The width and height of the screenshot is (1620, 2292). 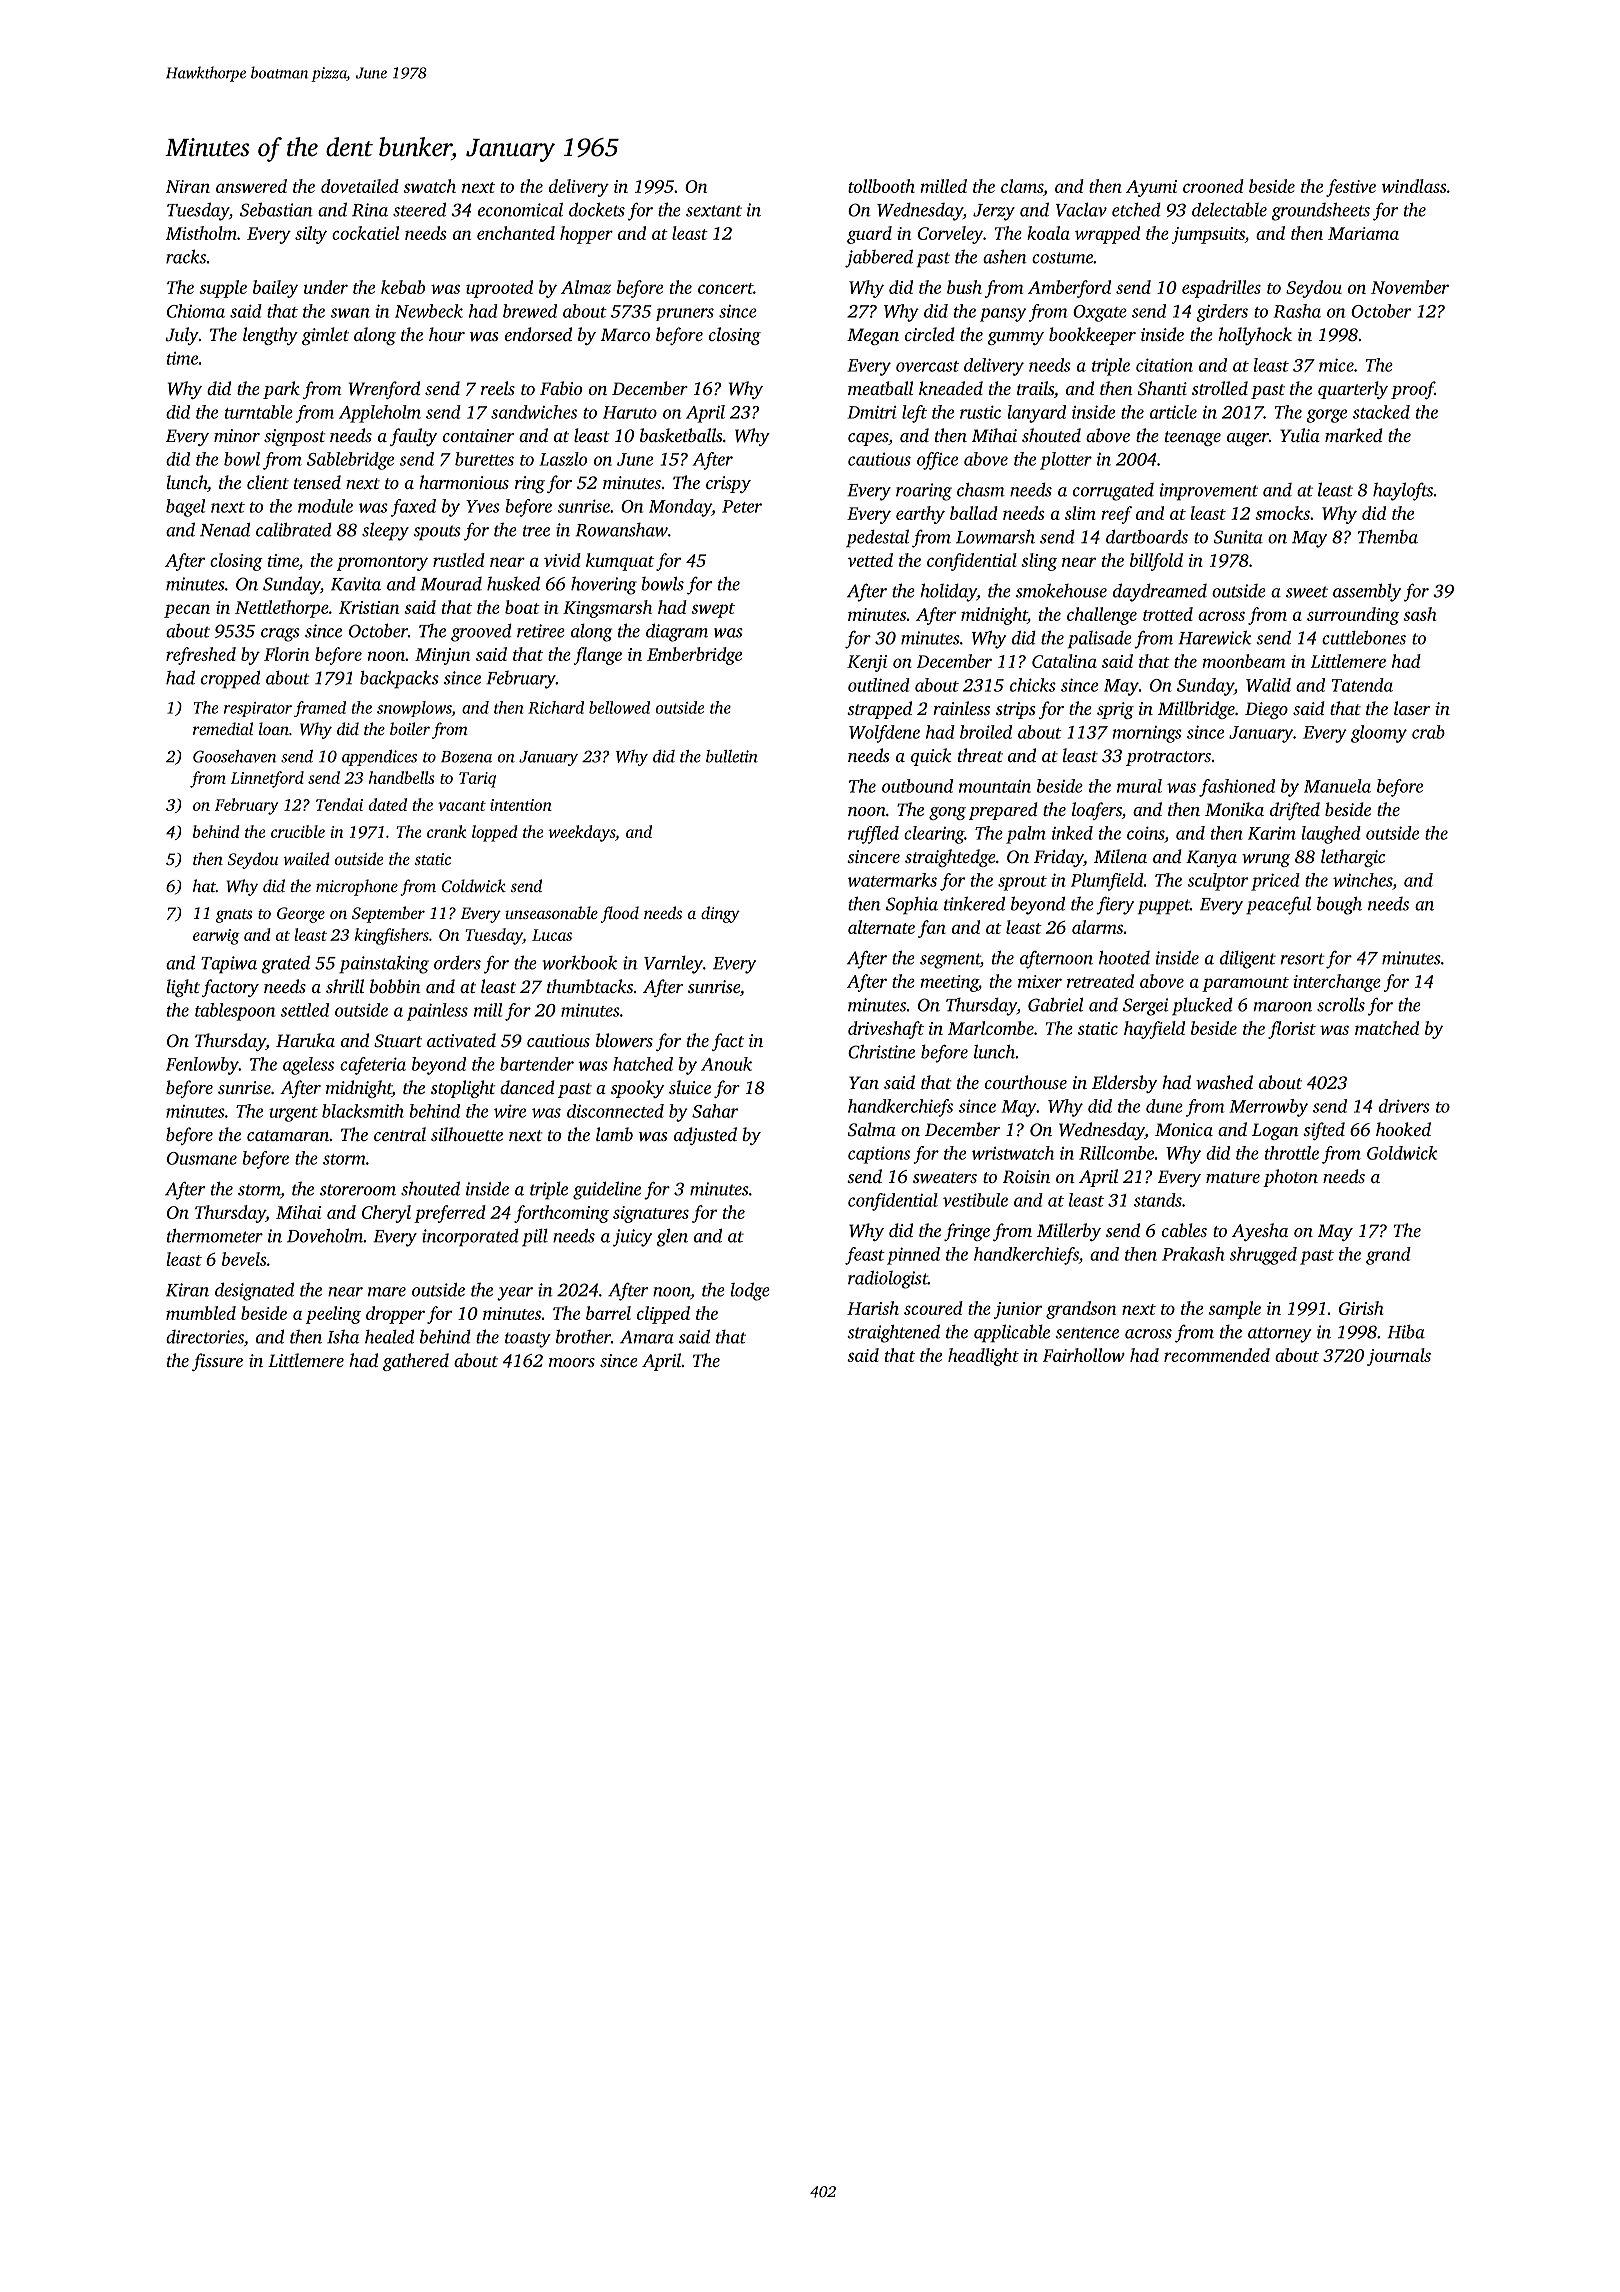 What do you see at coordinates (1022, 186) in the screenshot?
I see `clams` at bounding box center [1022, 186].
